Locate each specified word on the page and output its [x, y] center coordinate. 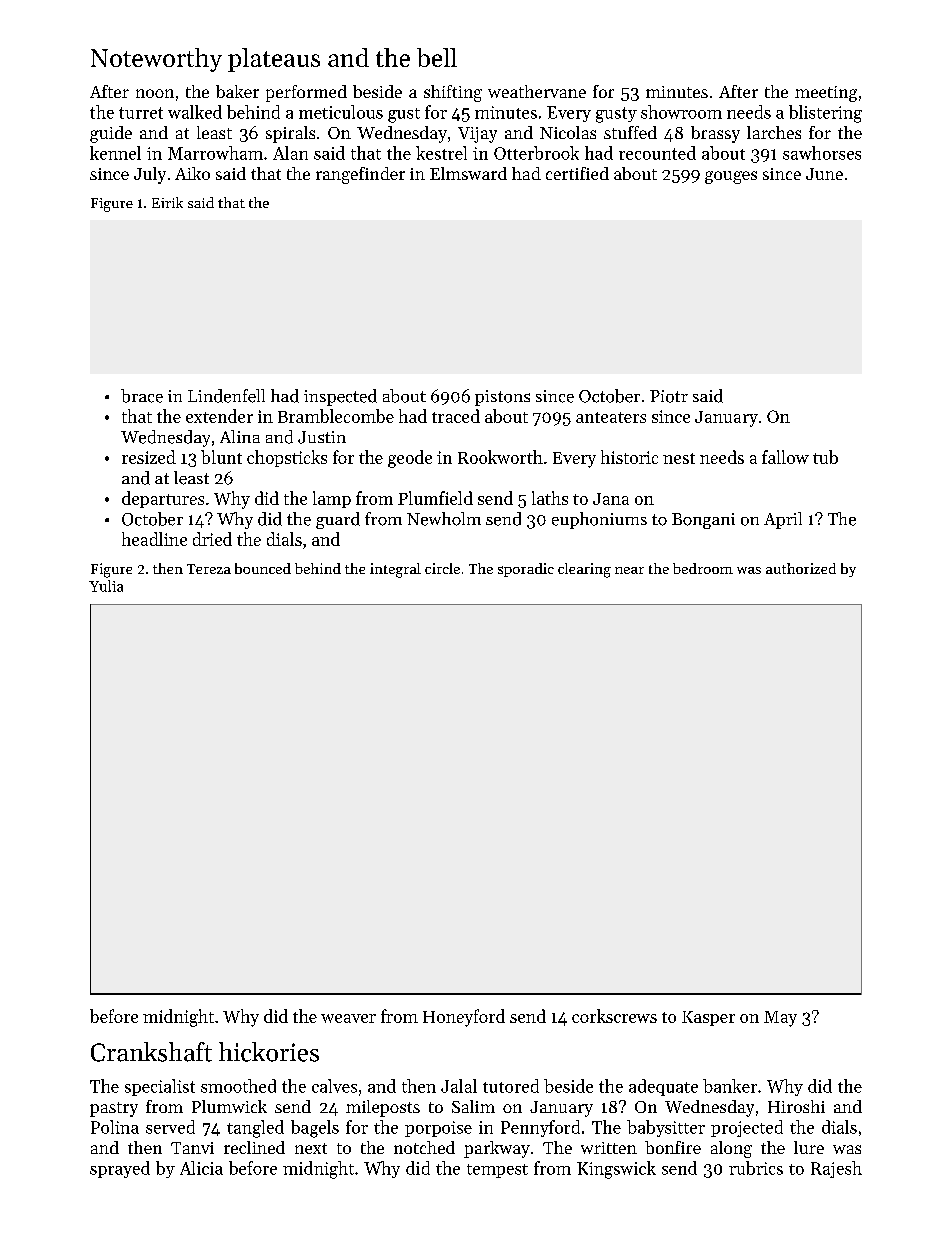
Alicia [201, 1168]
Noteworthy [156, 60]
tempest [497, 1171]
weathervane [537, 91]
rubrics [756, 1168]
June [824, 174]
